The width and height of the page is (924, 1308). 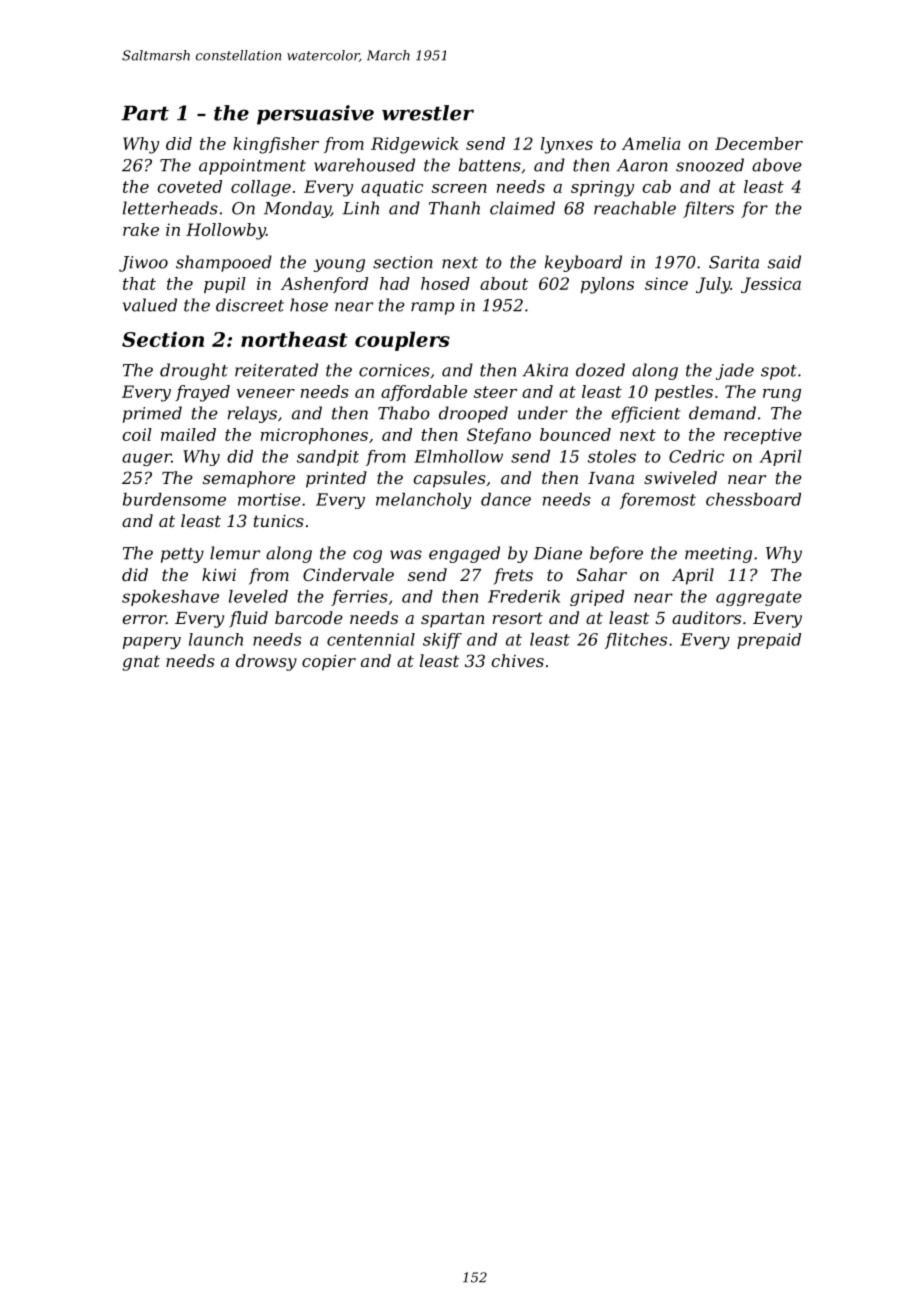 I want to click on reachable, so click(x=635, y=208).
